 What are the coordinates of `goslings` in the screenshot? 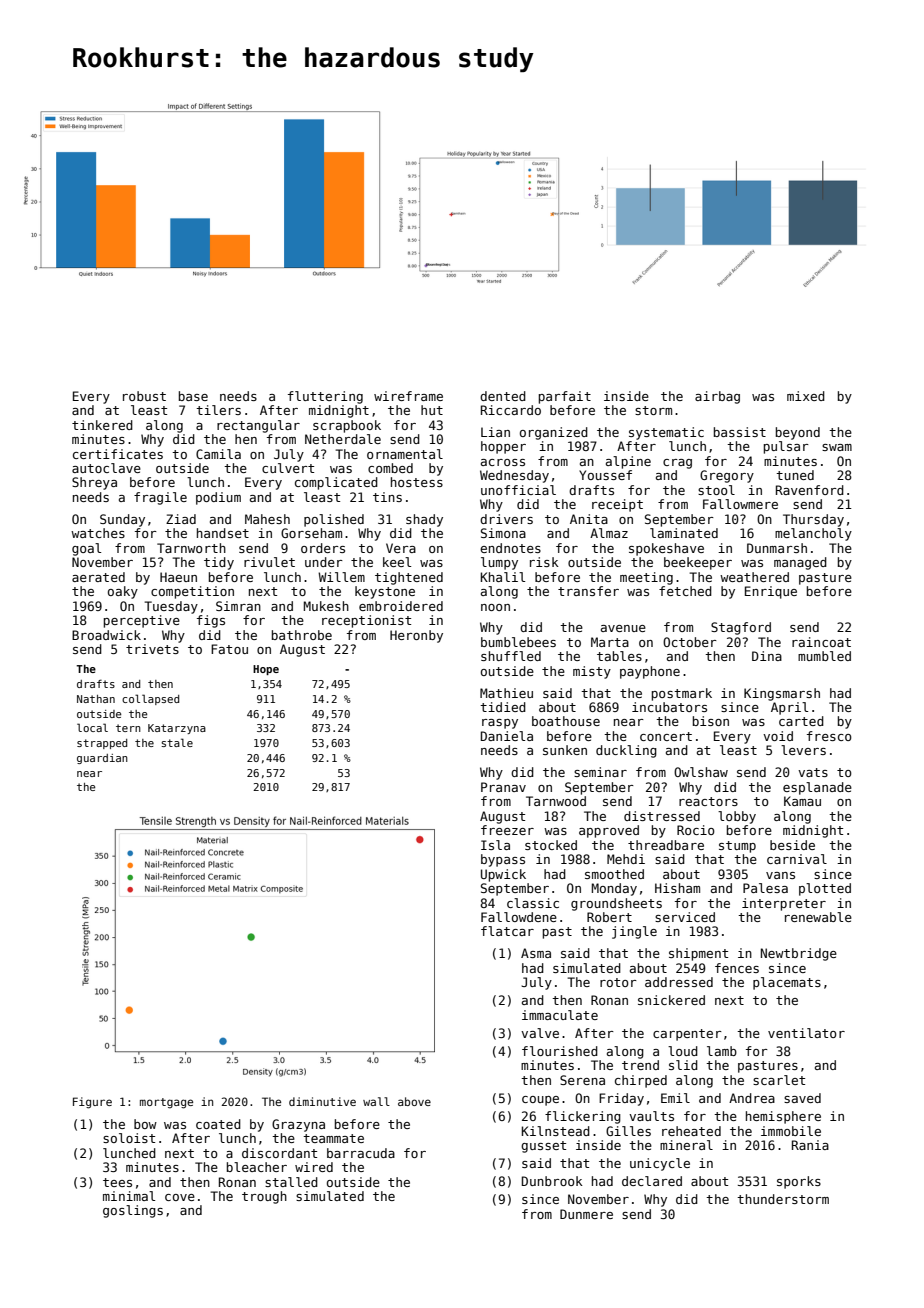 It's located at (133, 1211).
